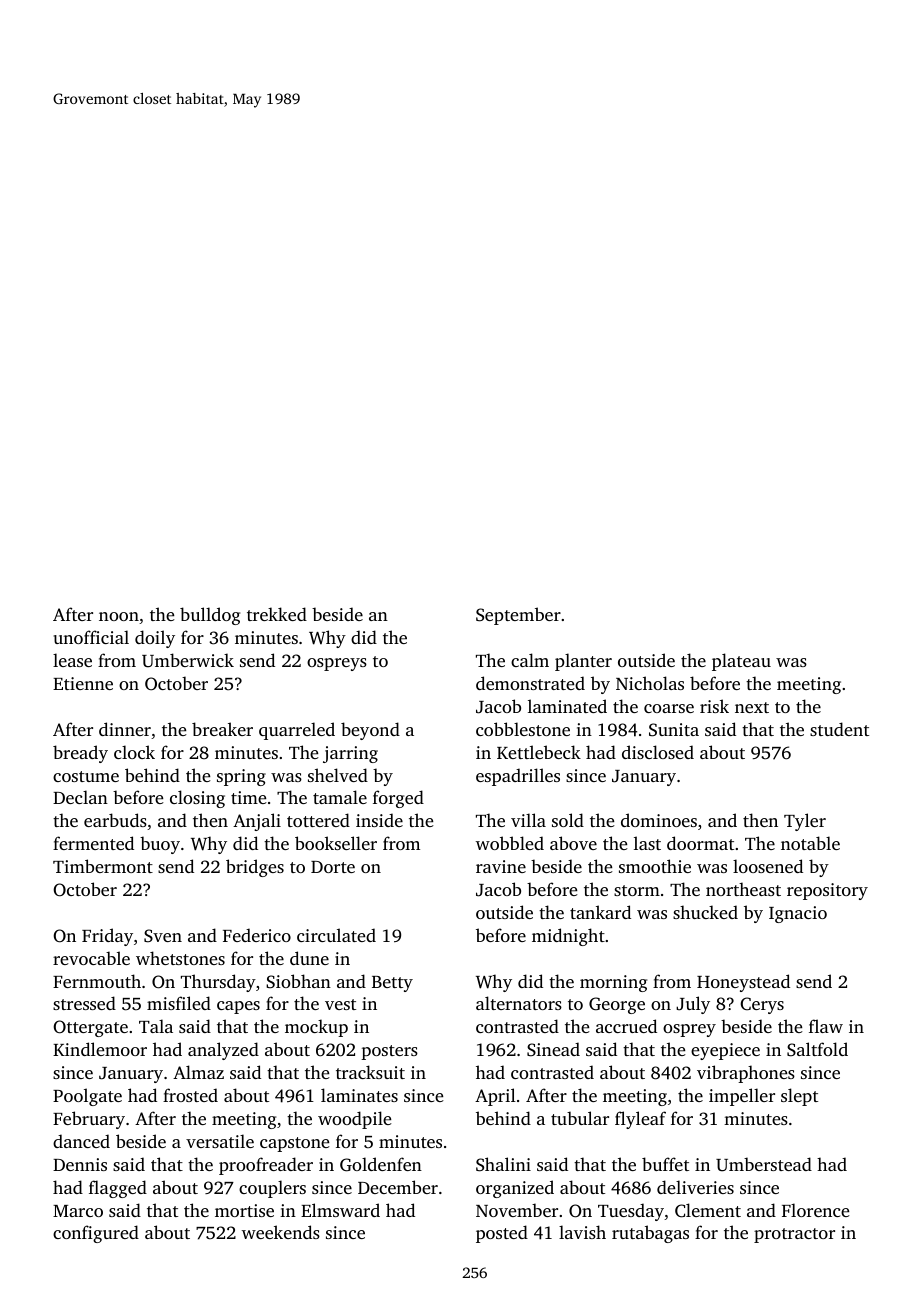 The height and width of the document is (1311, 924). What do you see at coordinates (580, 1118) in the document?
I see `tubular` at bounding box center [580, 1118].
